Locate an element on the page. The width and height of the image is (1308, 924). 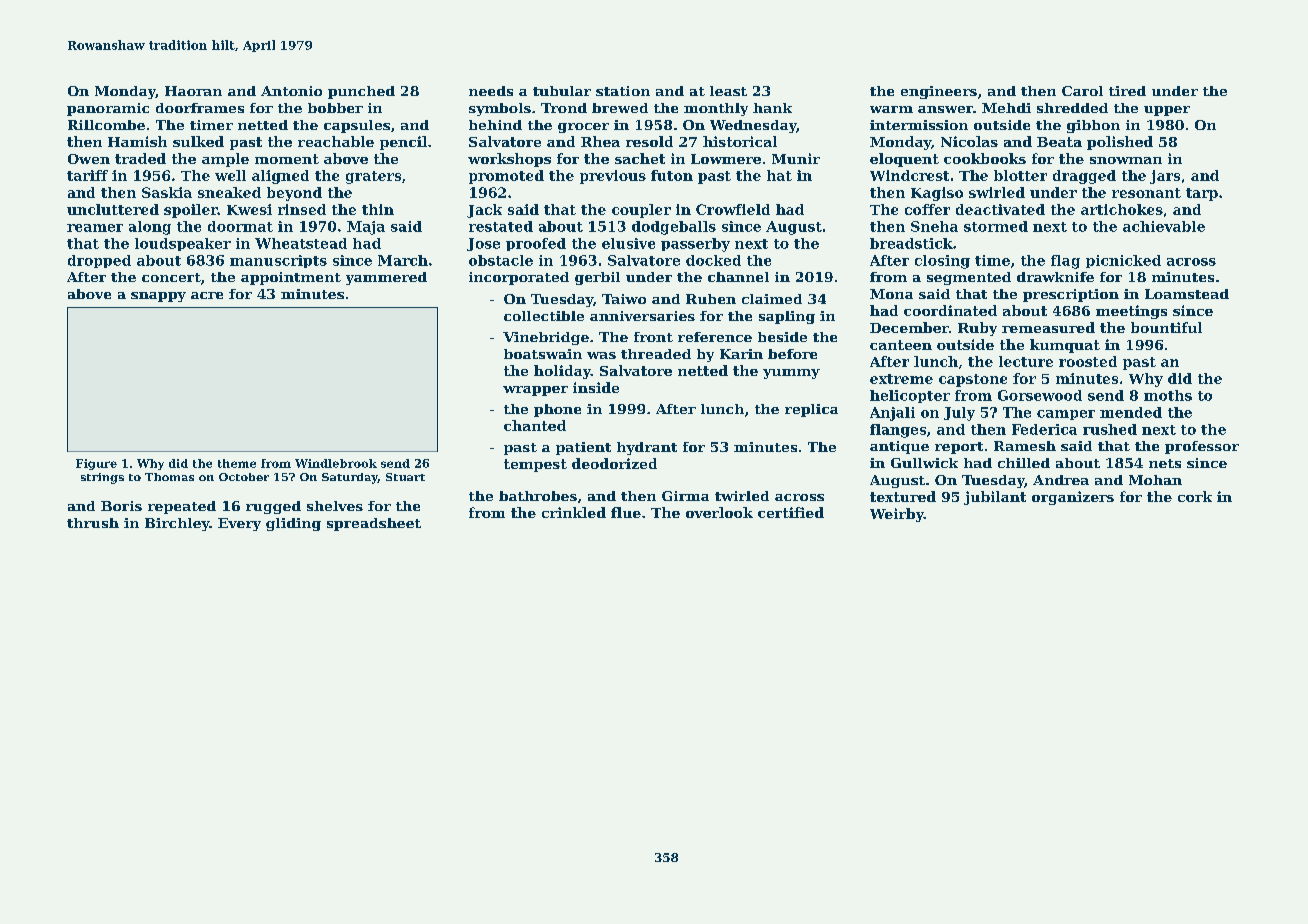
tubular is located at coordinates (562, 91).
